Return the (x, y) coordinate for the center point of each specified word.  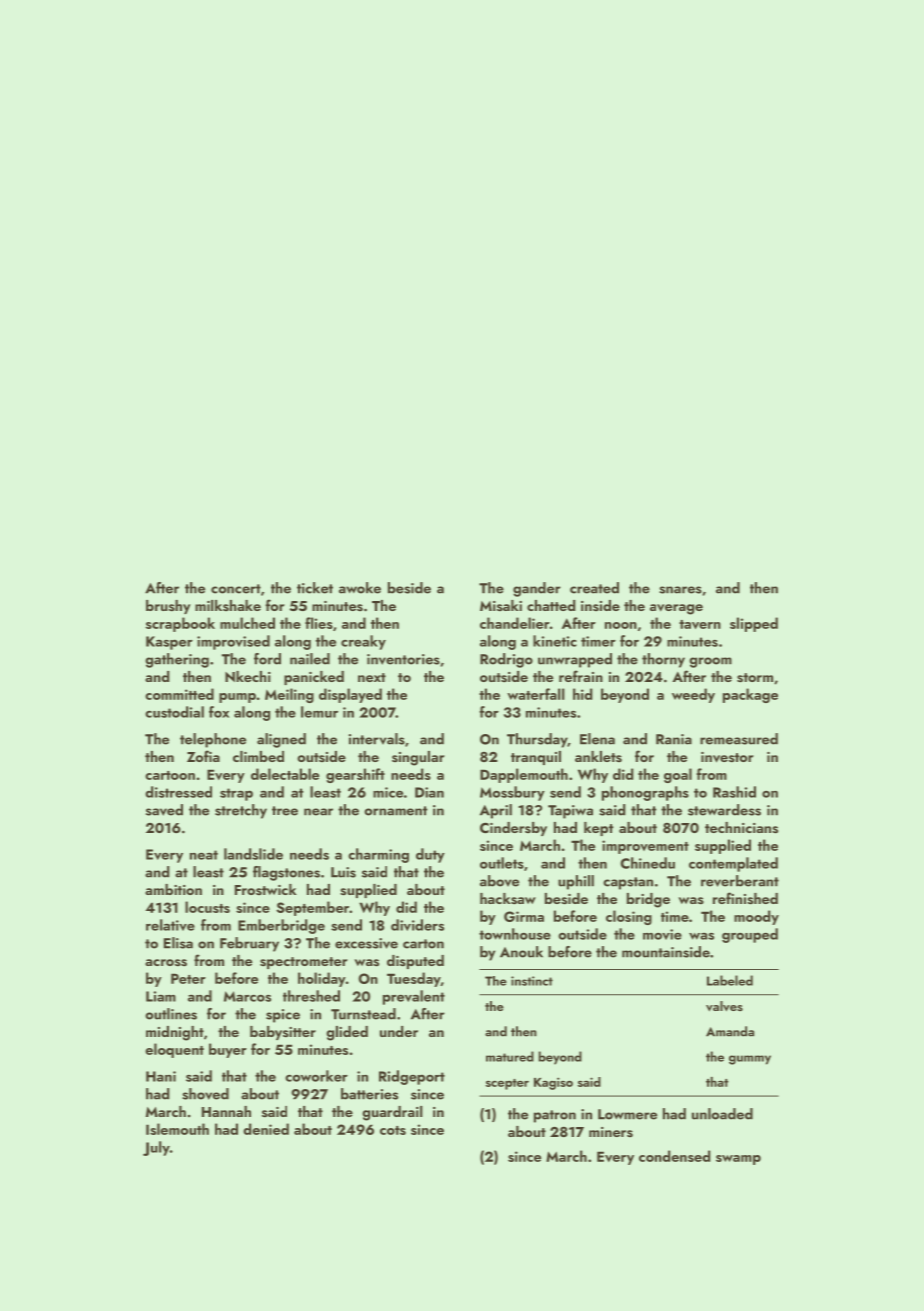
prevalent (414, 997)
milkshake (228, 605)
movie (662, 934)
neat (204, 855)
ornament (395, 811)
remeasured (739, 739)
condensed (674, 1156)
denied (266, 1129)
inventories (403, 659)
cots (393, 1130)
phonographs (645, 793)
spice (283, 1016)
